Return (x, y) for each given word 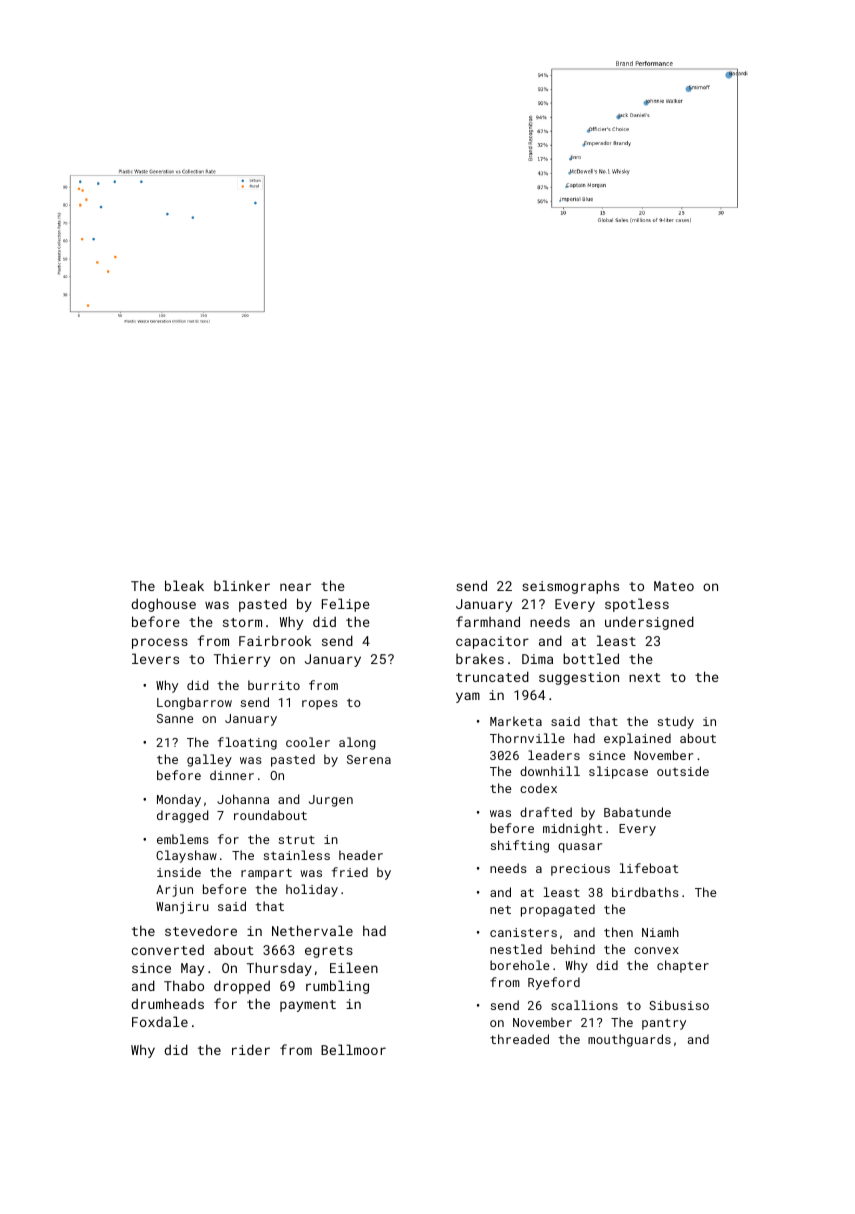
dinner (232, 775)
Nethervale (312, 930)
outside (683, 771)
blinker (242, 585)
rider (251, 1049)
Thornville (527, 738)
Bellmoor (353, 1049)
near (295, 587)
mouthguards (629, 1040)
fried (350, 872)
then (618, 932)
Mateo (674, 586)
